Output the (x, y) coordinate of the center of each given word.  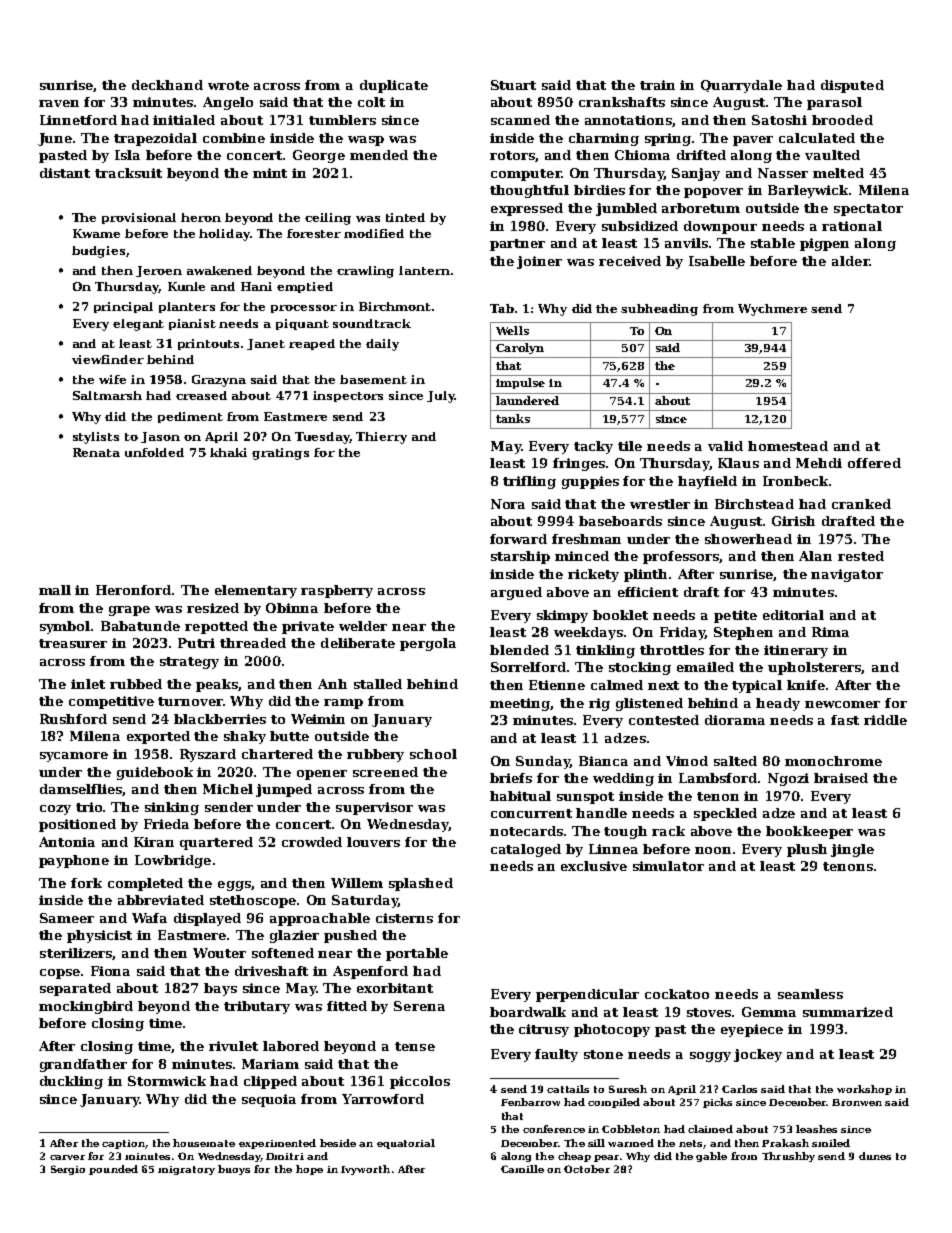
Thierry (381, 438)
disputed (852, 86)
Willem (357, 883)
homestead (788, 446)
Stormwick (167, 1081)
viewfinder (108, 359)
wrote (228, 85)
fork (86, 883)
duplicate (394, 86)
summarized (848, 1012)
